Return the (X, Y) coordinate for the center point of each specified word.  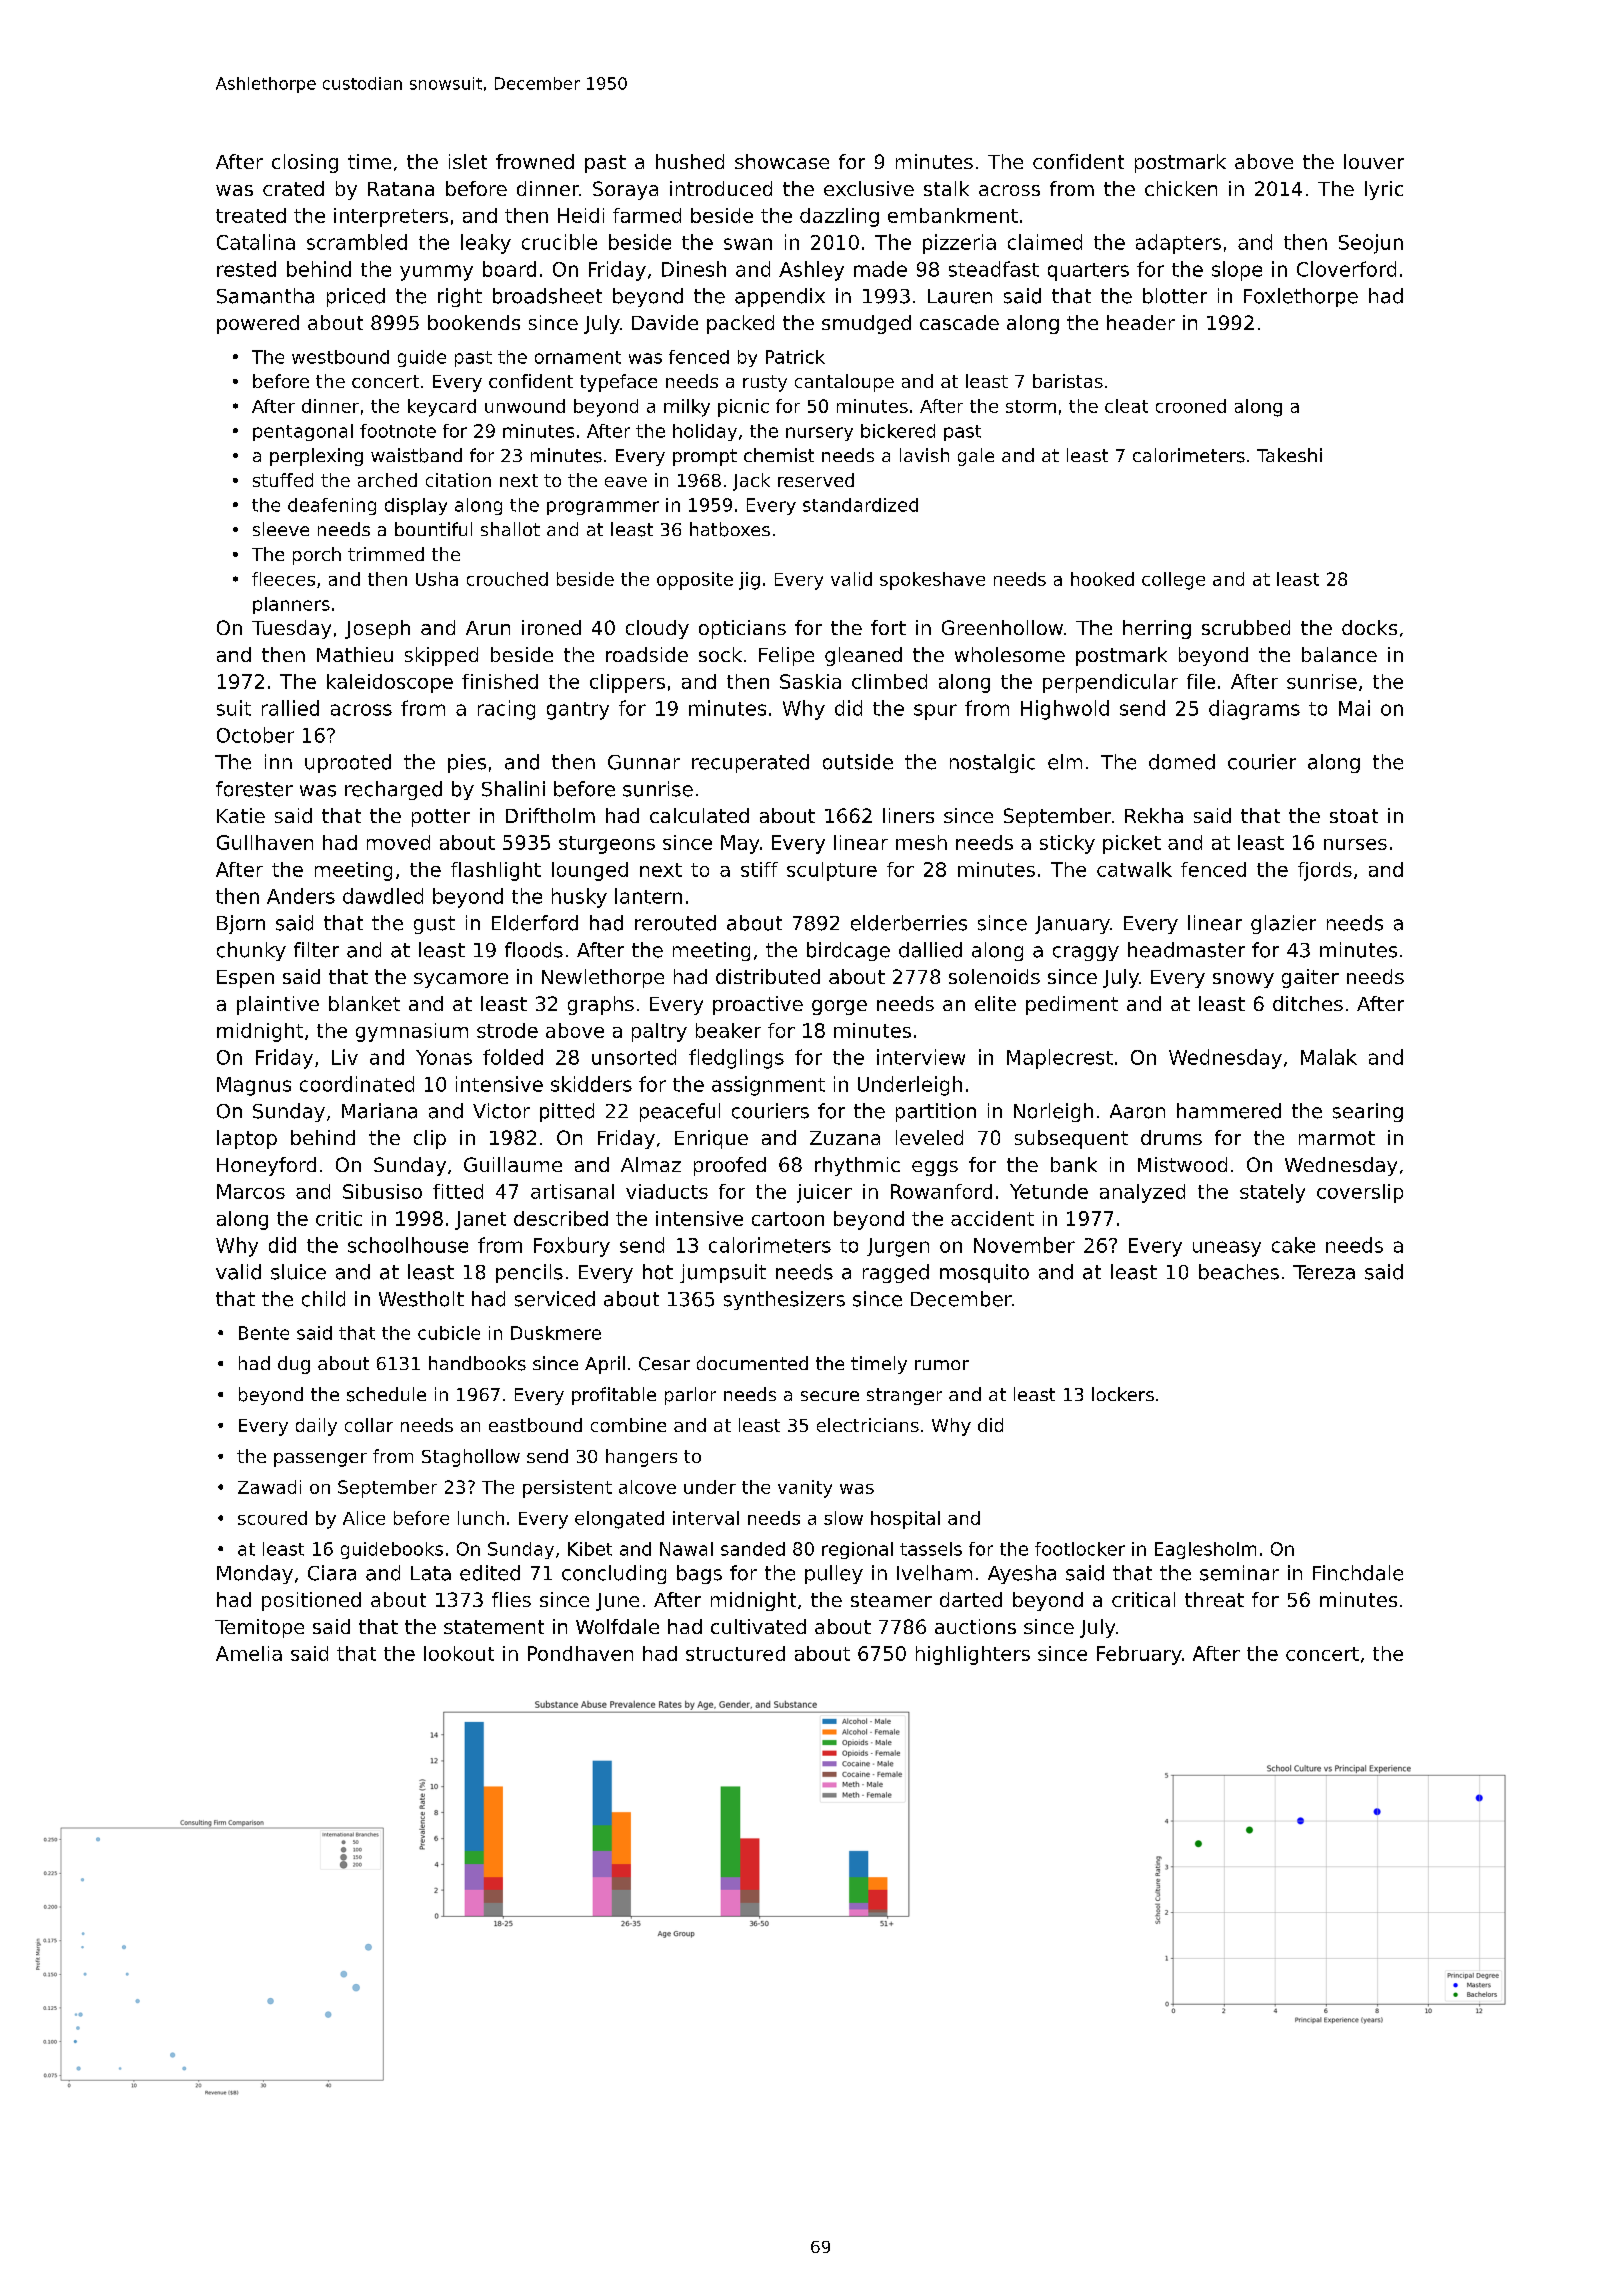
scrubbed (1246, 627)
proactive (758, 1005)
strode (507, 1030)
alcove (647, 1487)
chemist (779, 455)
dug (294, 1365)
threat (1214, 1599)
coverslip (1360, 1193)
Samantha (265, 296)
